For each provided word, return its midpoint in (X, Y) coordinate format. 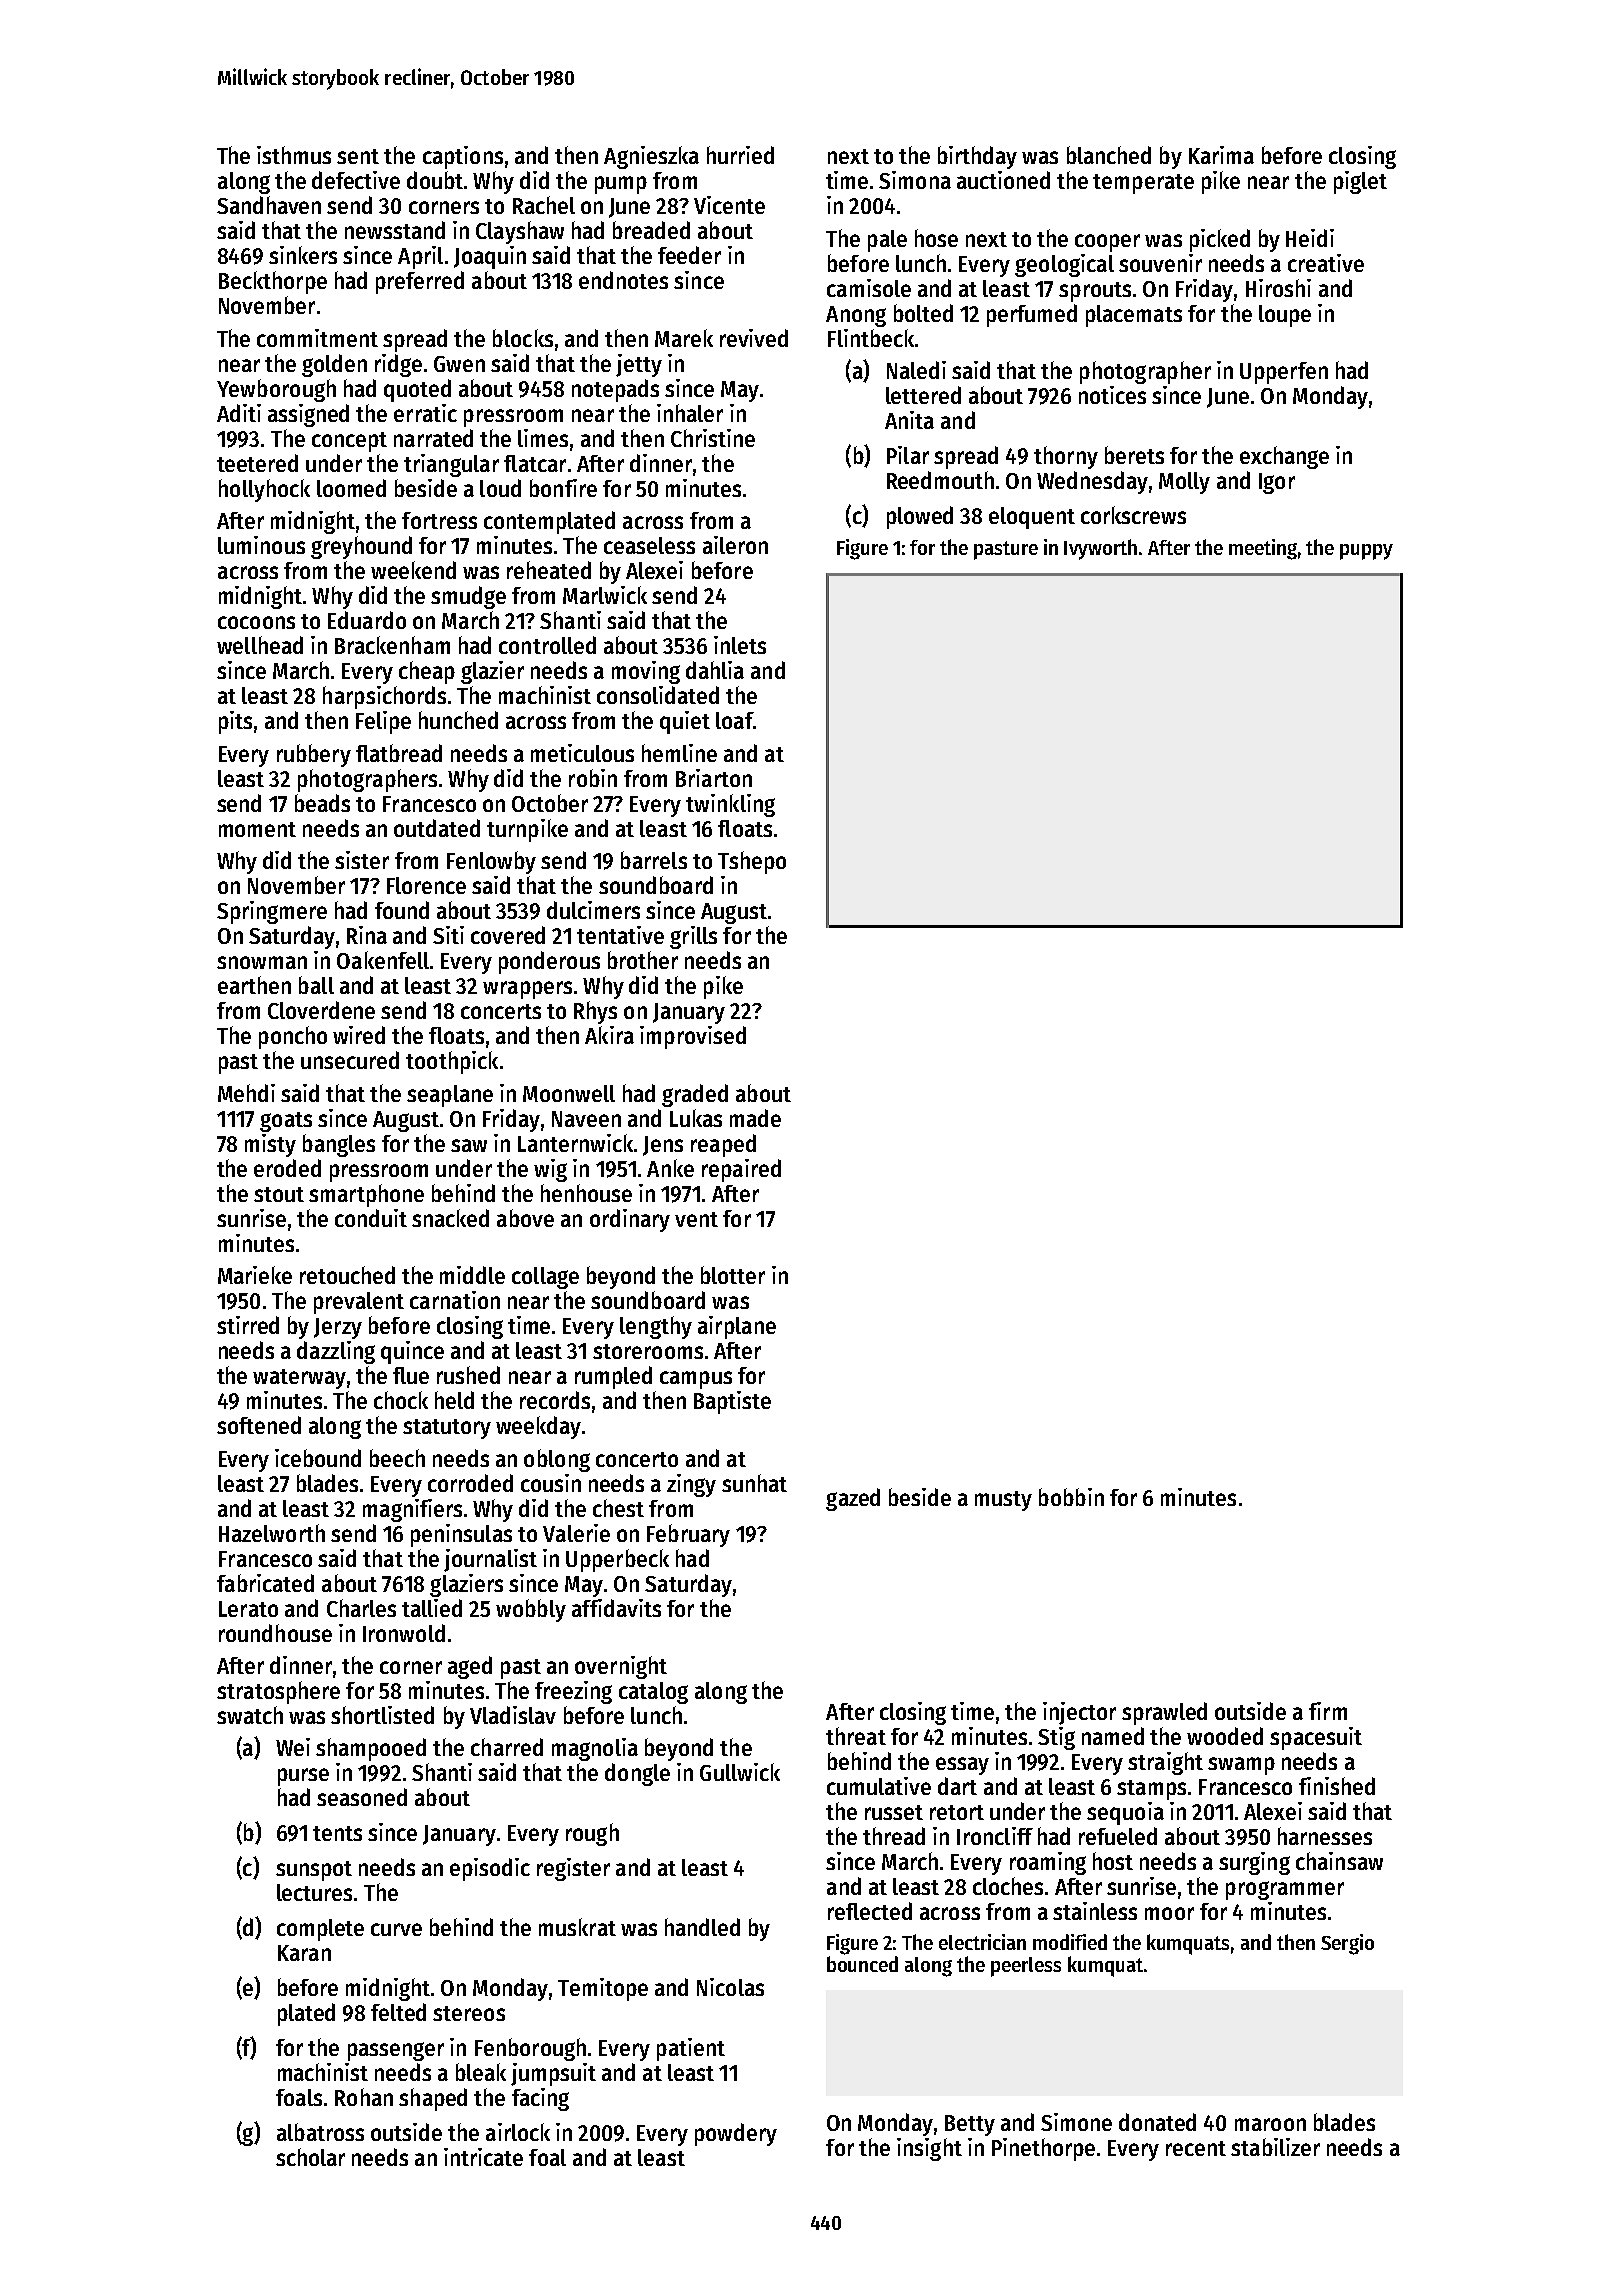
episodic (490, 1869)
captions (463, 157)
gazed (853, 1499)
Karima (1221, 155)
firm (1328, 1711)
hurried (740, 155)
